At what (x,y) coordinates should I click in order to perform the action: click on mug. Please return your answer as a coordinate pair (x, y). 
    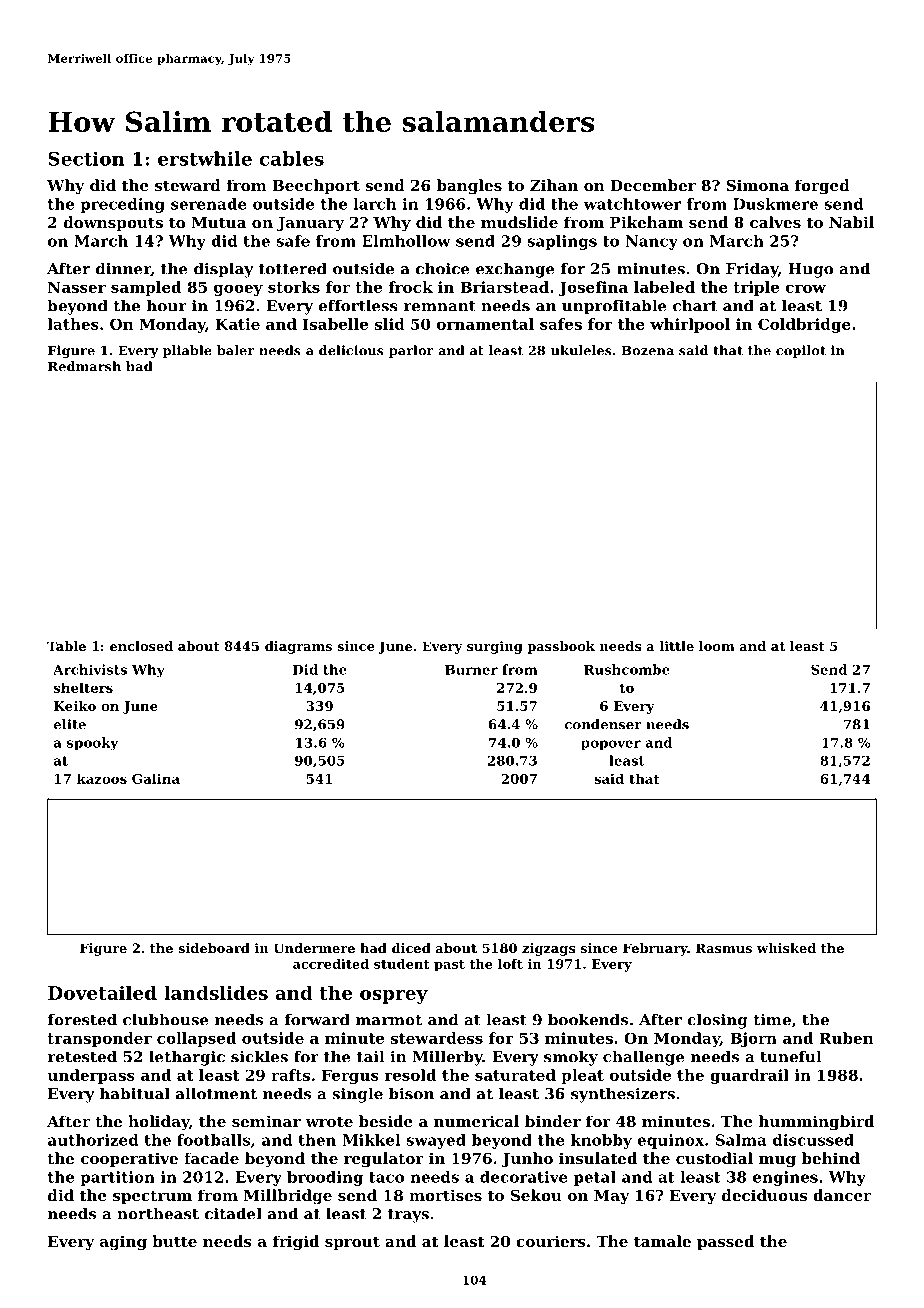
    Looking at the image, I should click on (777, 1162).
